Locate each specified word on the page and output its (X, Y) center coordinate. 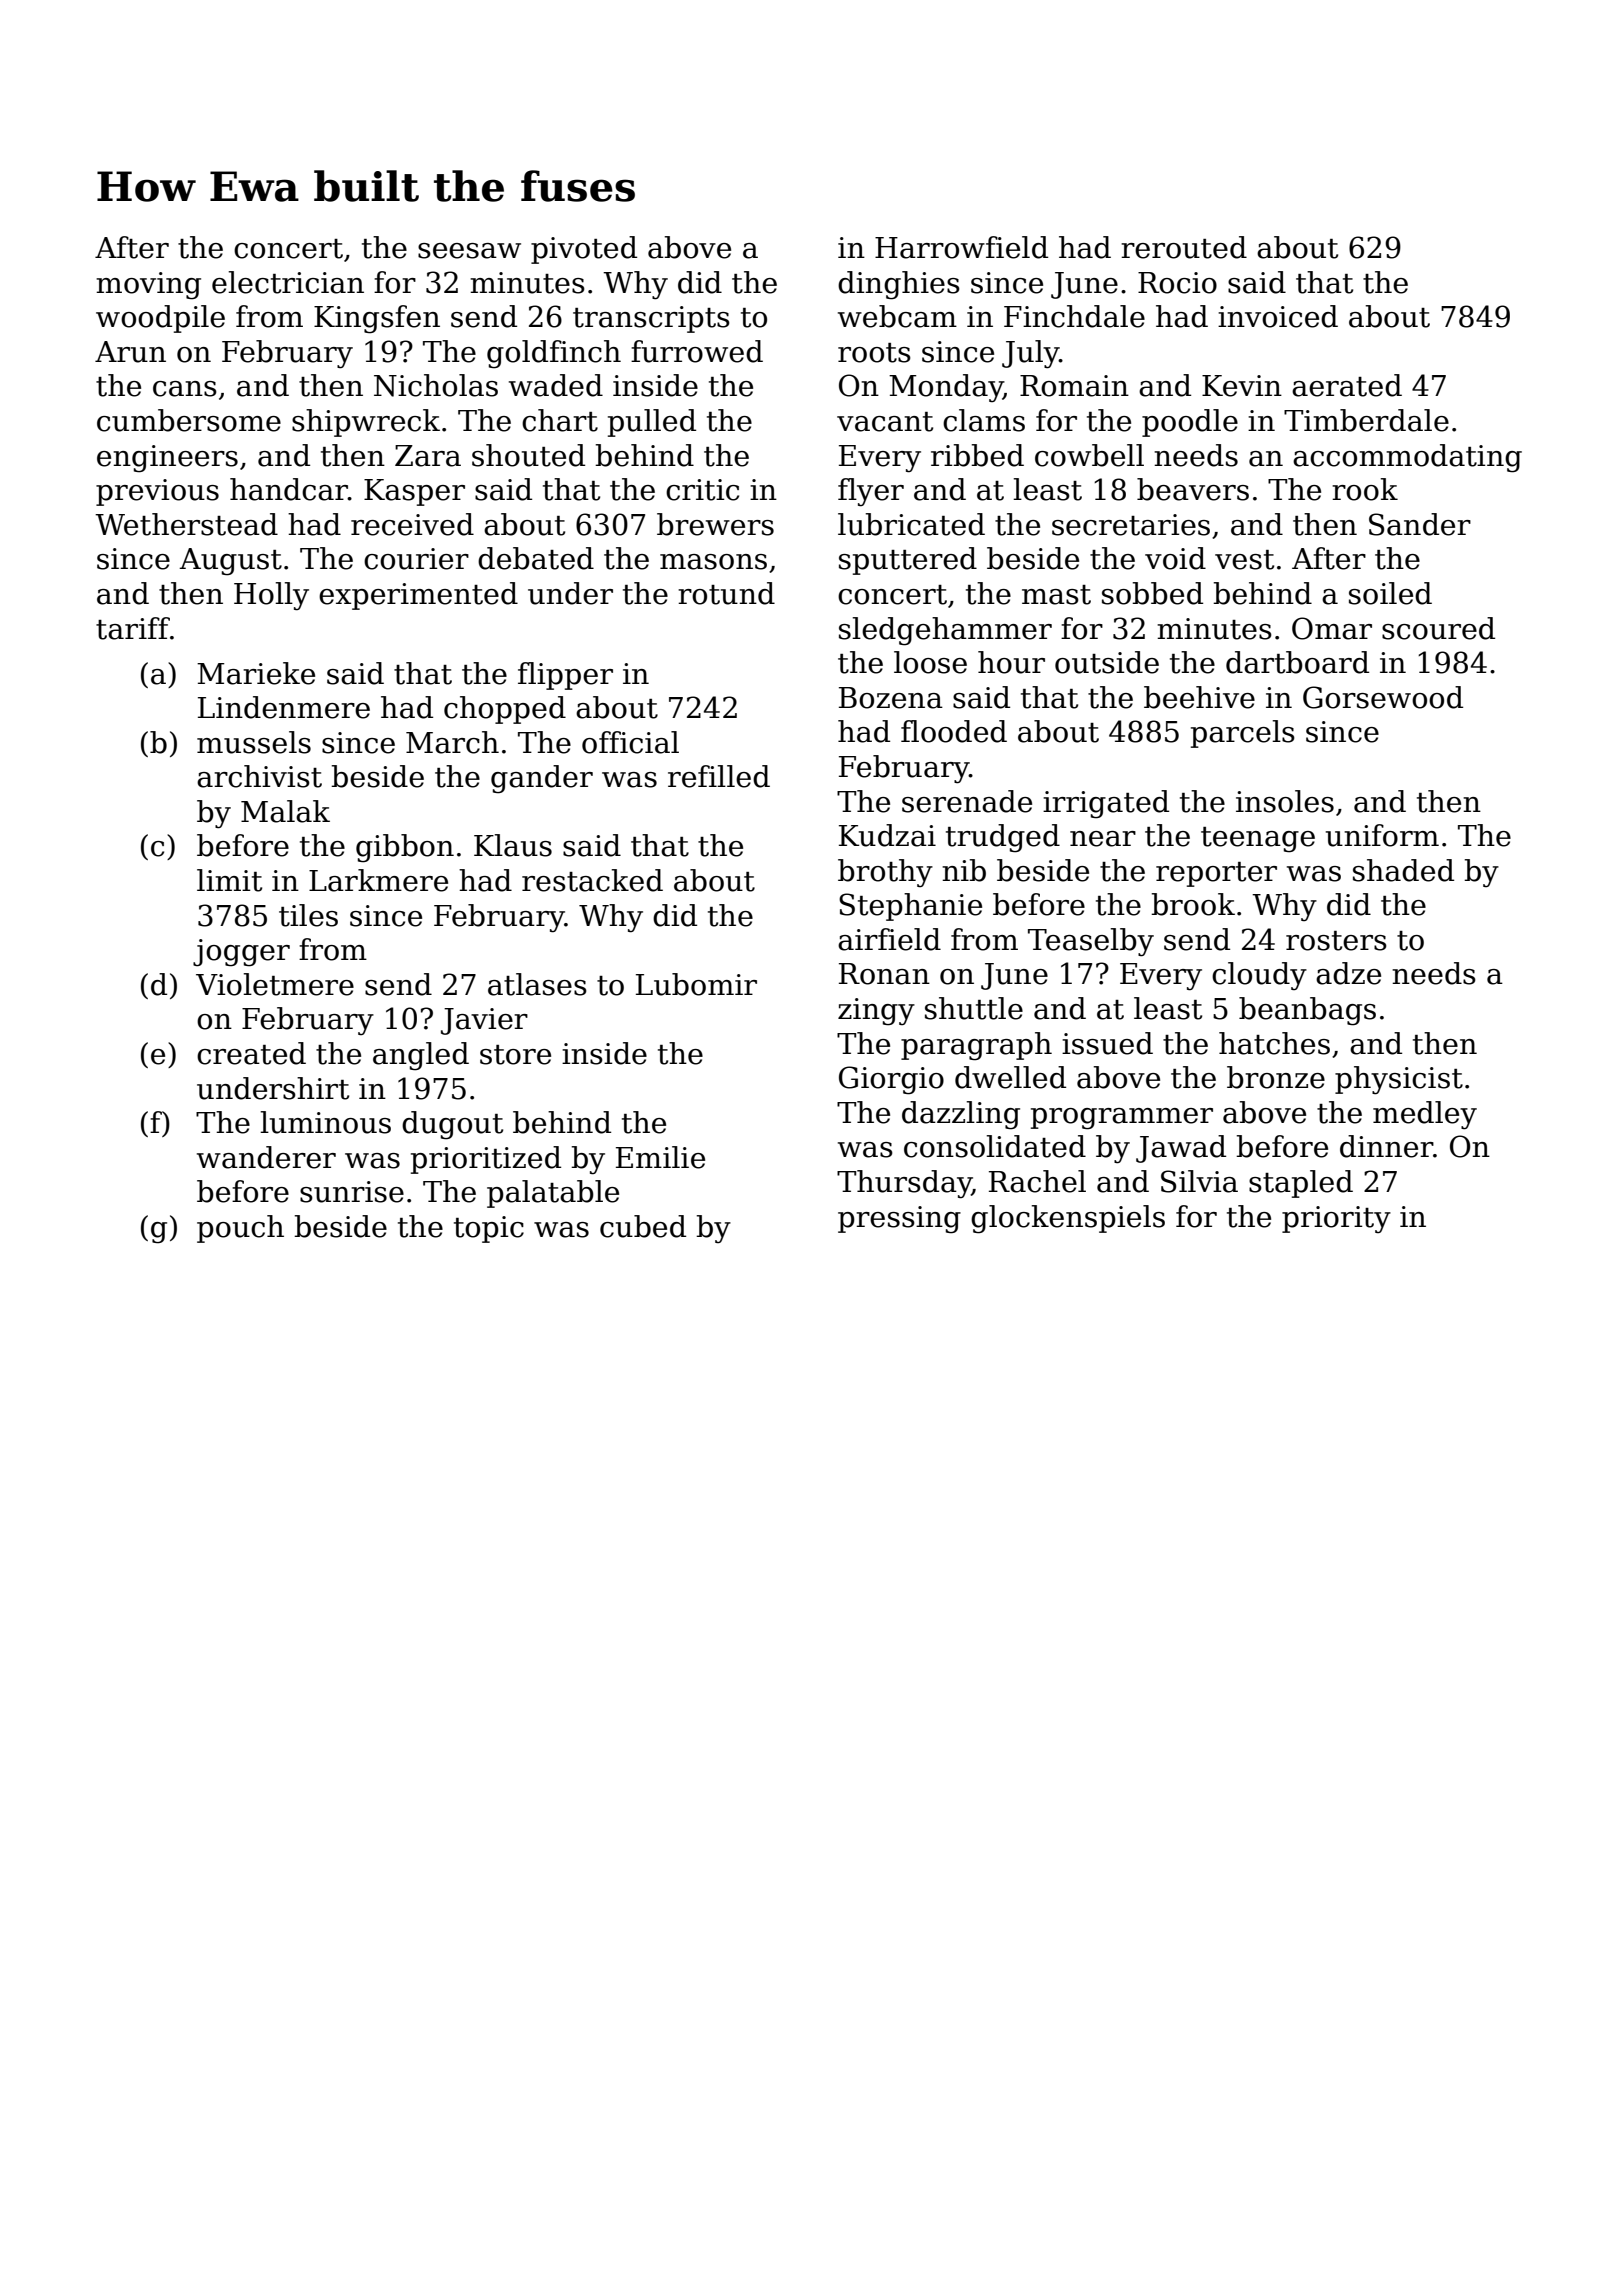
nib (964, 870)
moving (148, 286)
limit (229, 880)
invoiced (1278, 316)
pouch (240, 1229)
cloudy (1259, 976)
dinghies (899, 285)
